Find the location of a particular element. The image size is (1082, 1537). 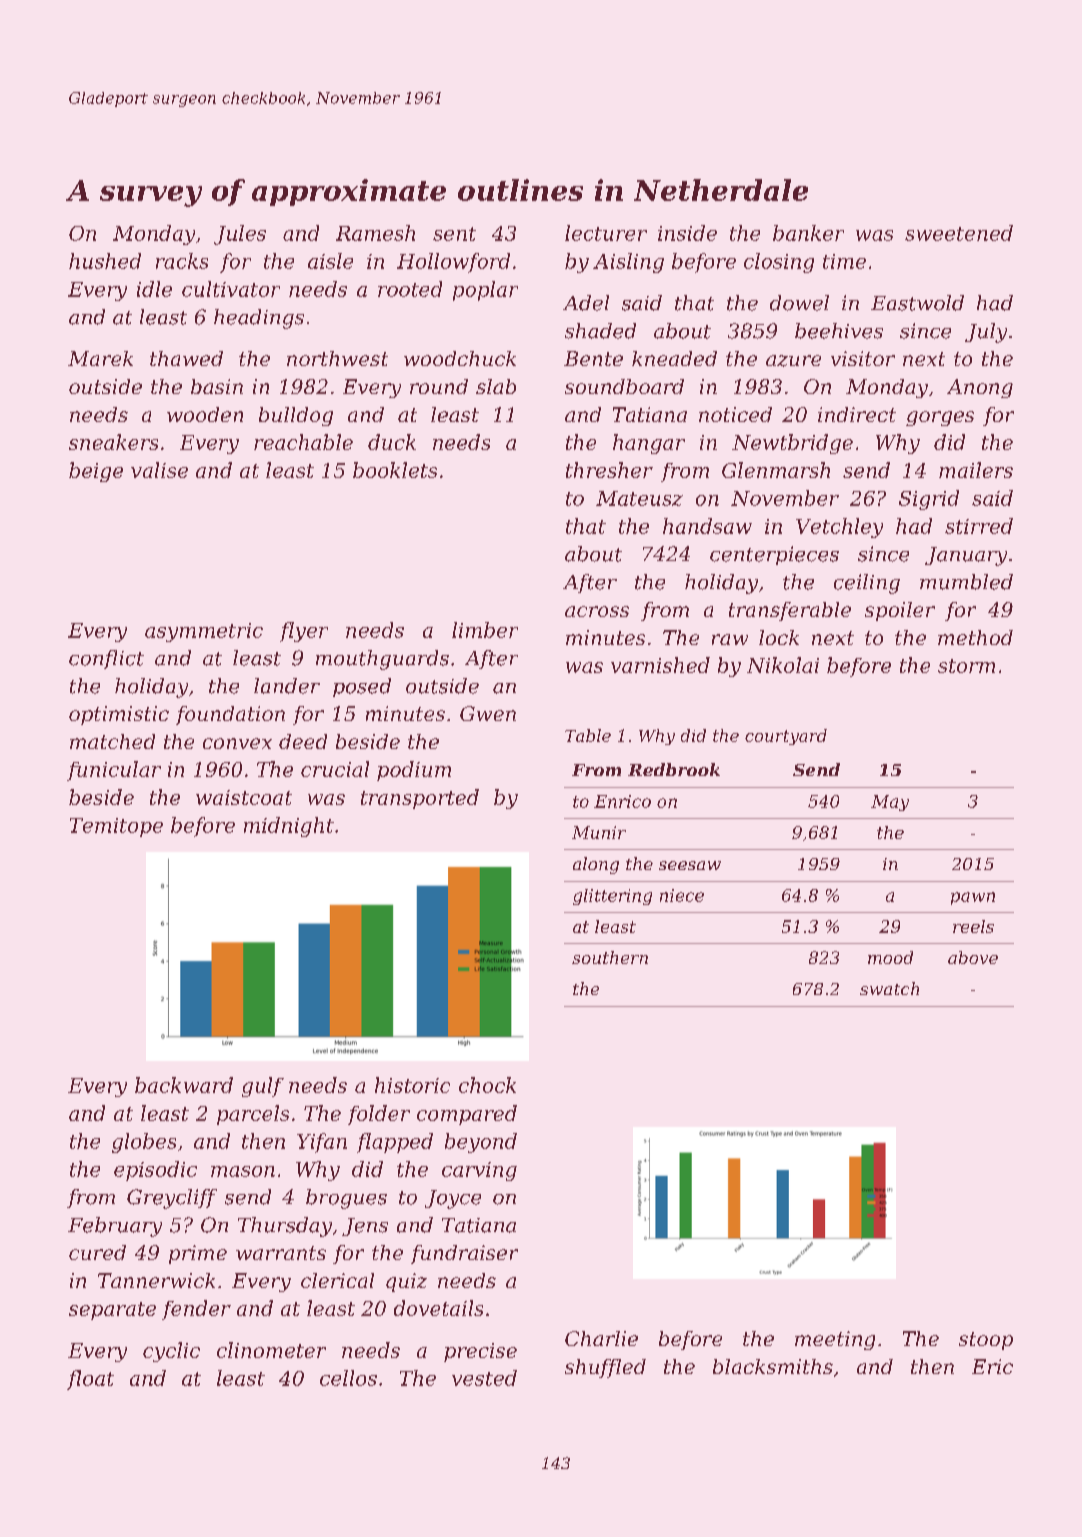

meeting is located at coordinates (835, 1340).
